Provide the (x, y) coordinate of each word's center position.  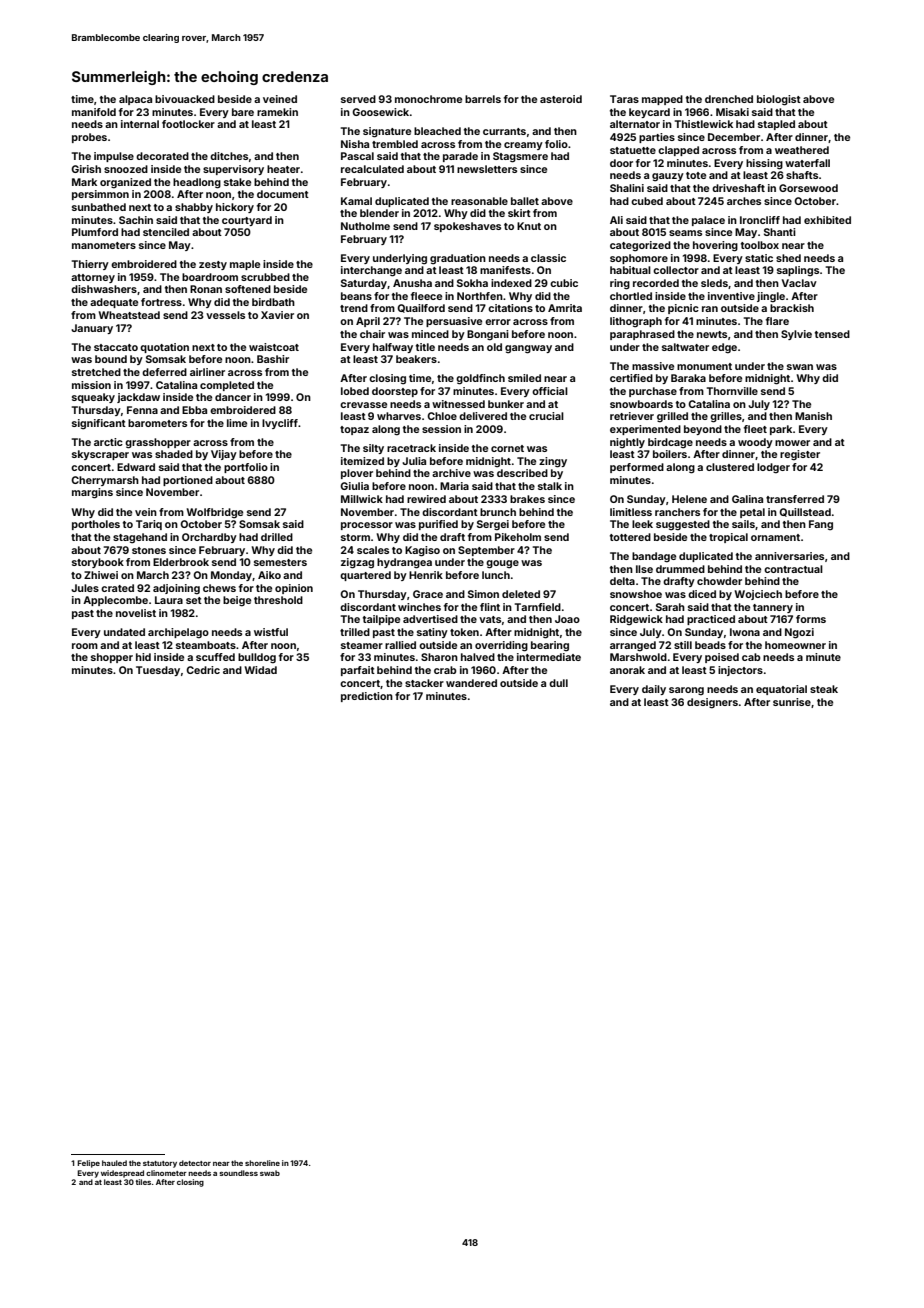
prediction (367, 697)
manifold (94, 112)
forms (811, 619)
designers (712, 703)
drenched (729, 99)
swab (270, 1173)
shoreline (262, 1163)
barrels (483, 99)
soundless (239, 1173)
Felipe (88, 1164)
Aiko (269, 575)
